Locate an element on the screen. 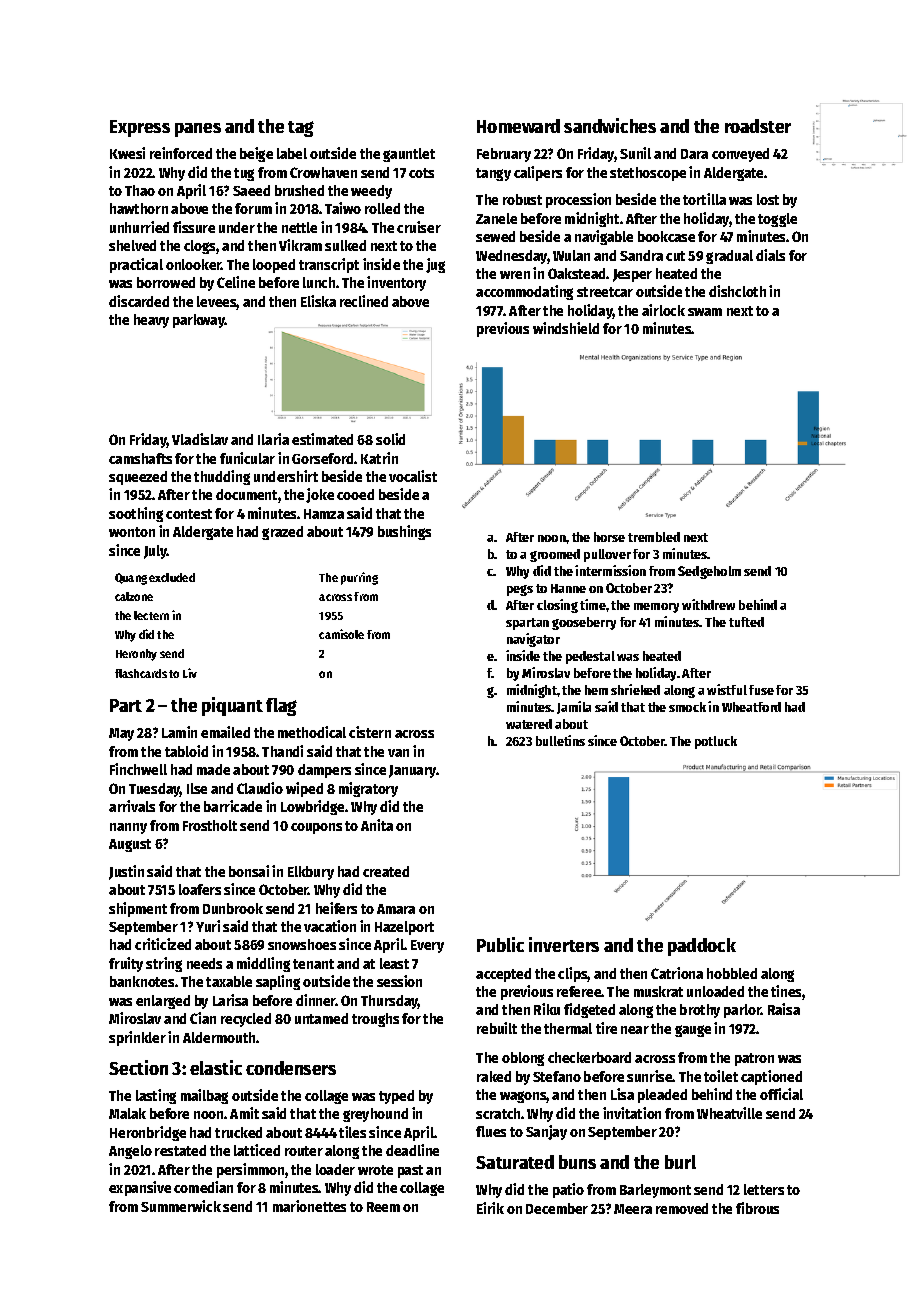 This screenshot has height=1308, width=924. airlock is located at coordinates (663, 310).
